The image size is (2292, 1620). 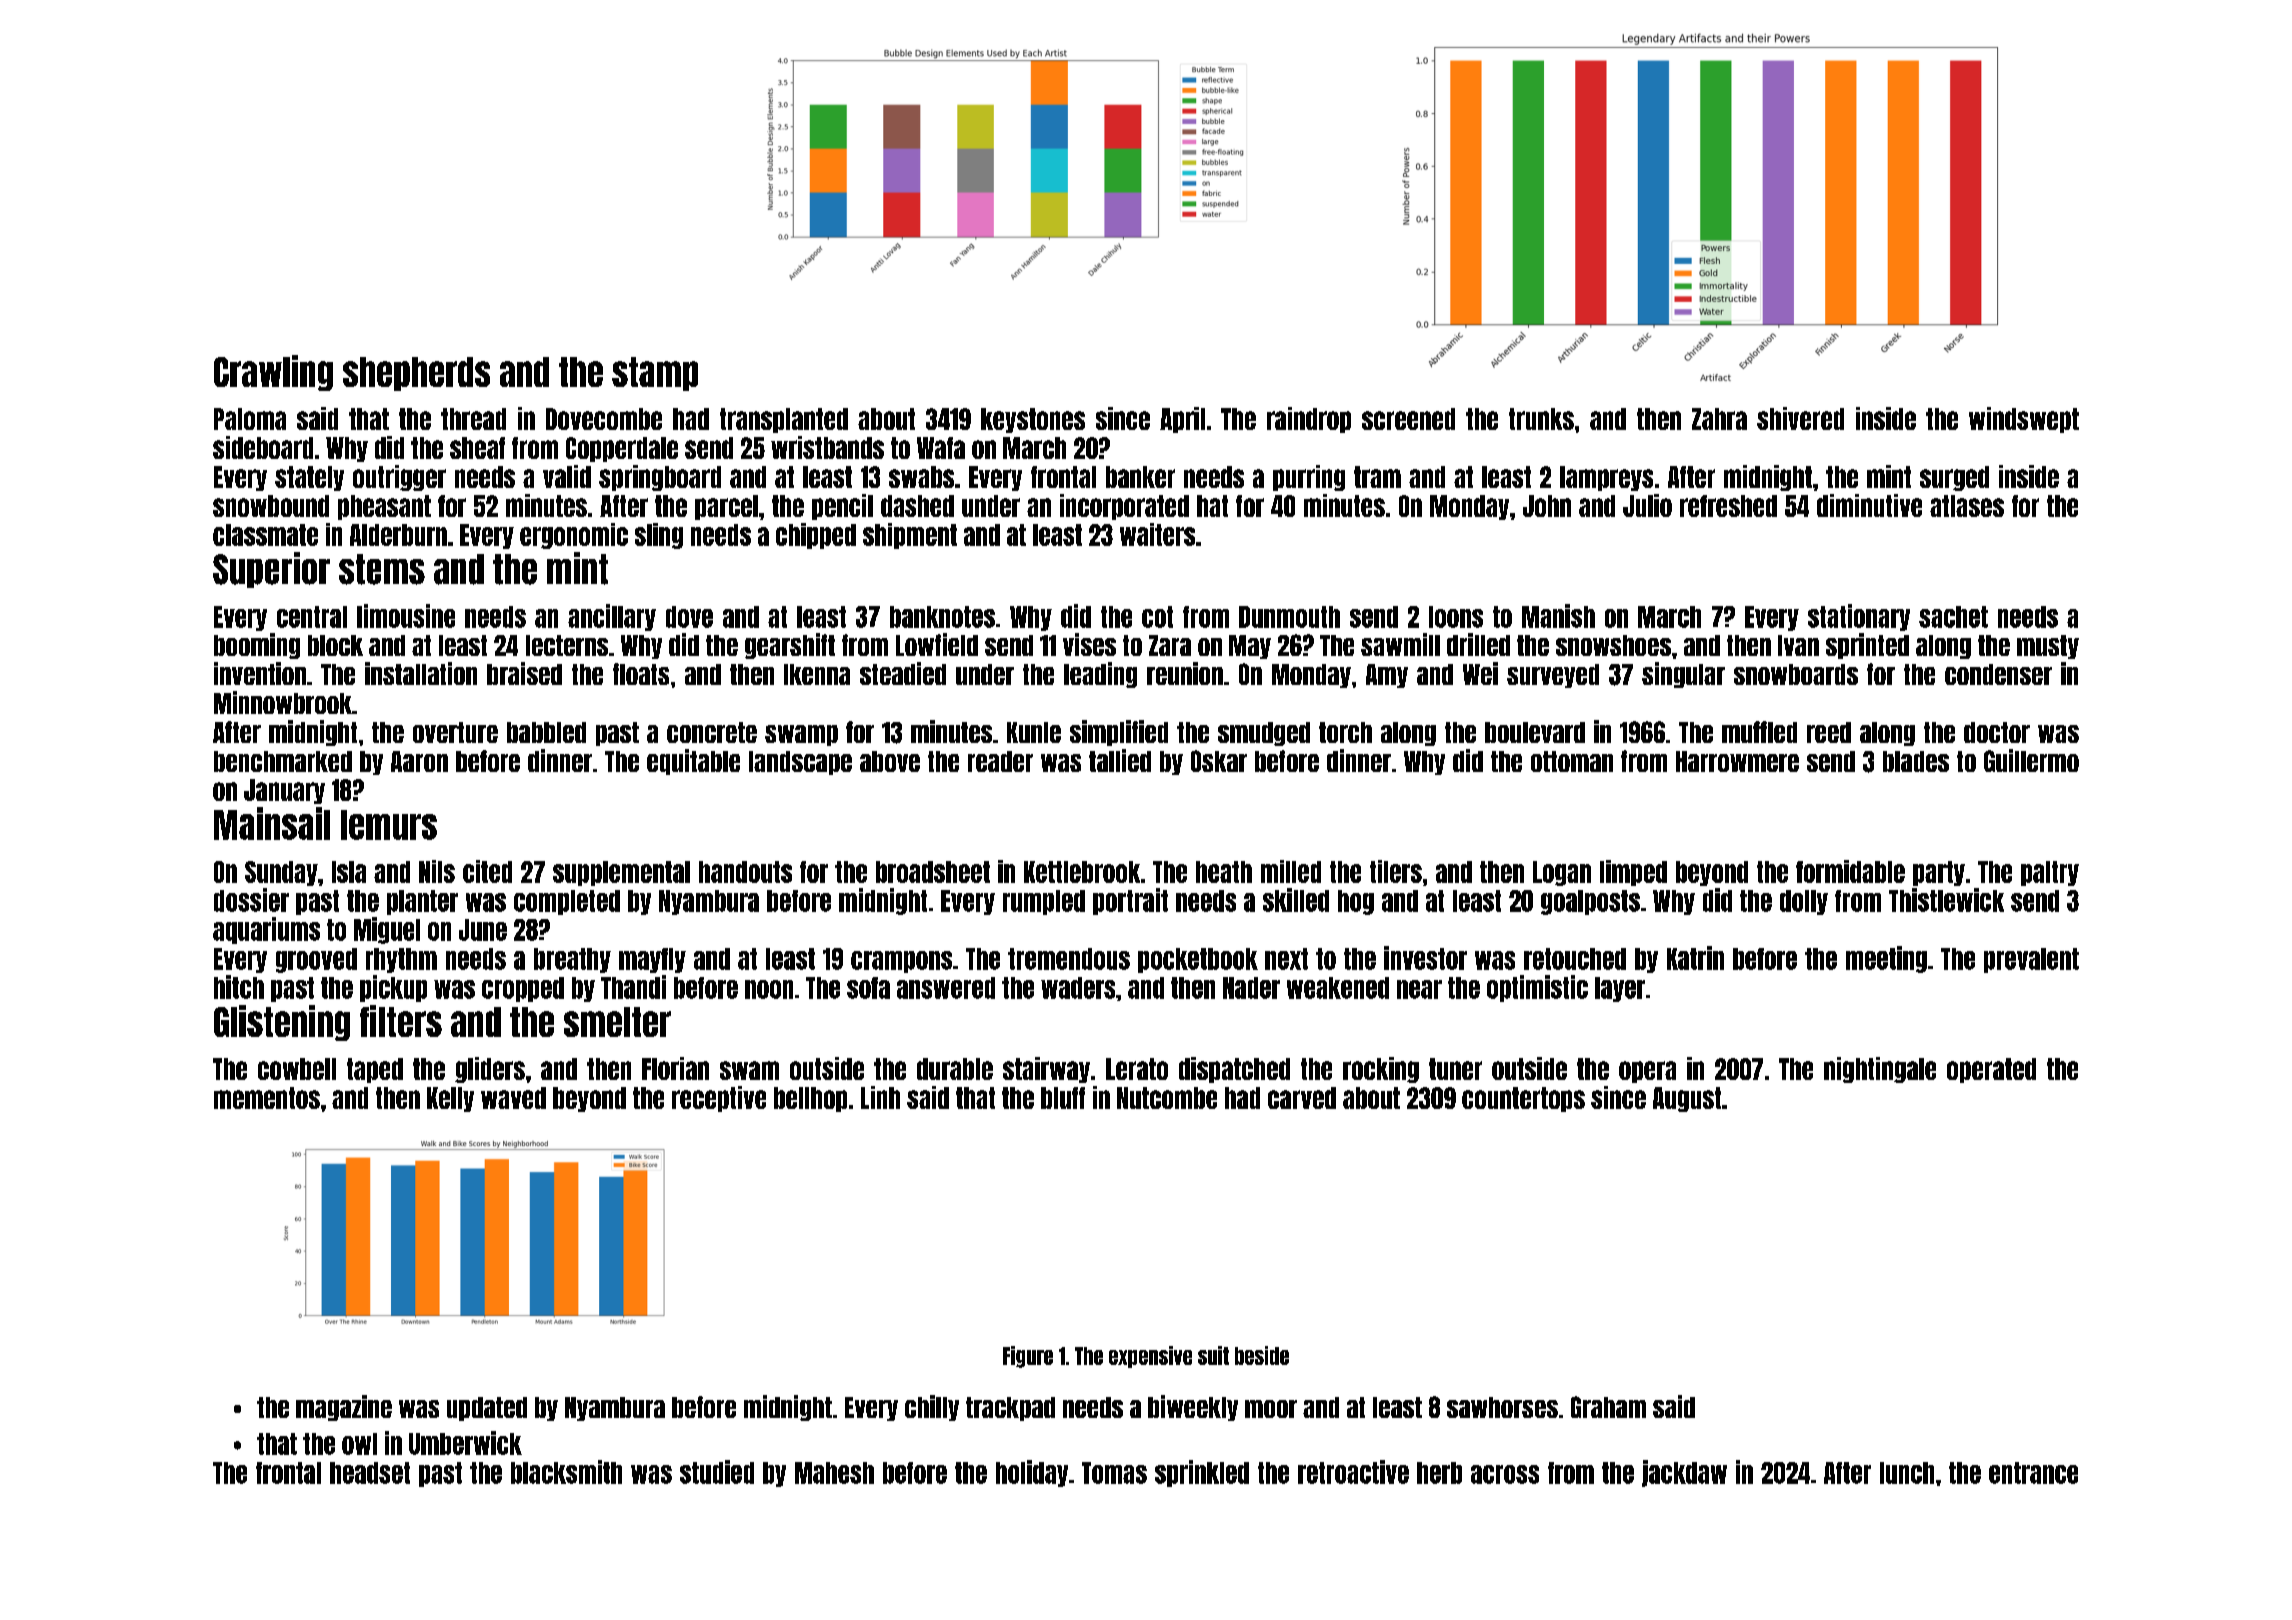 What do you see at coordinates (335, 645) in the screenshot?
I see `block` at bounding box center [335, 645].
